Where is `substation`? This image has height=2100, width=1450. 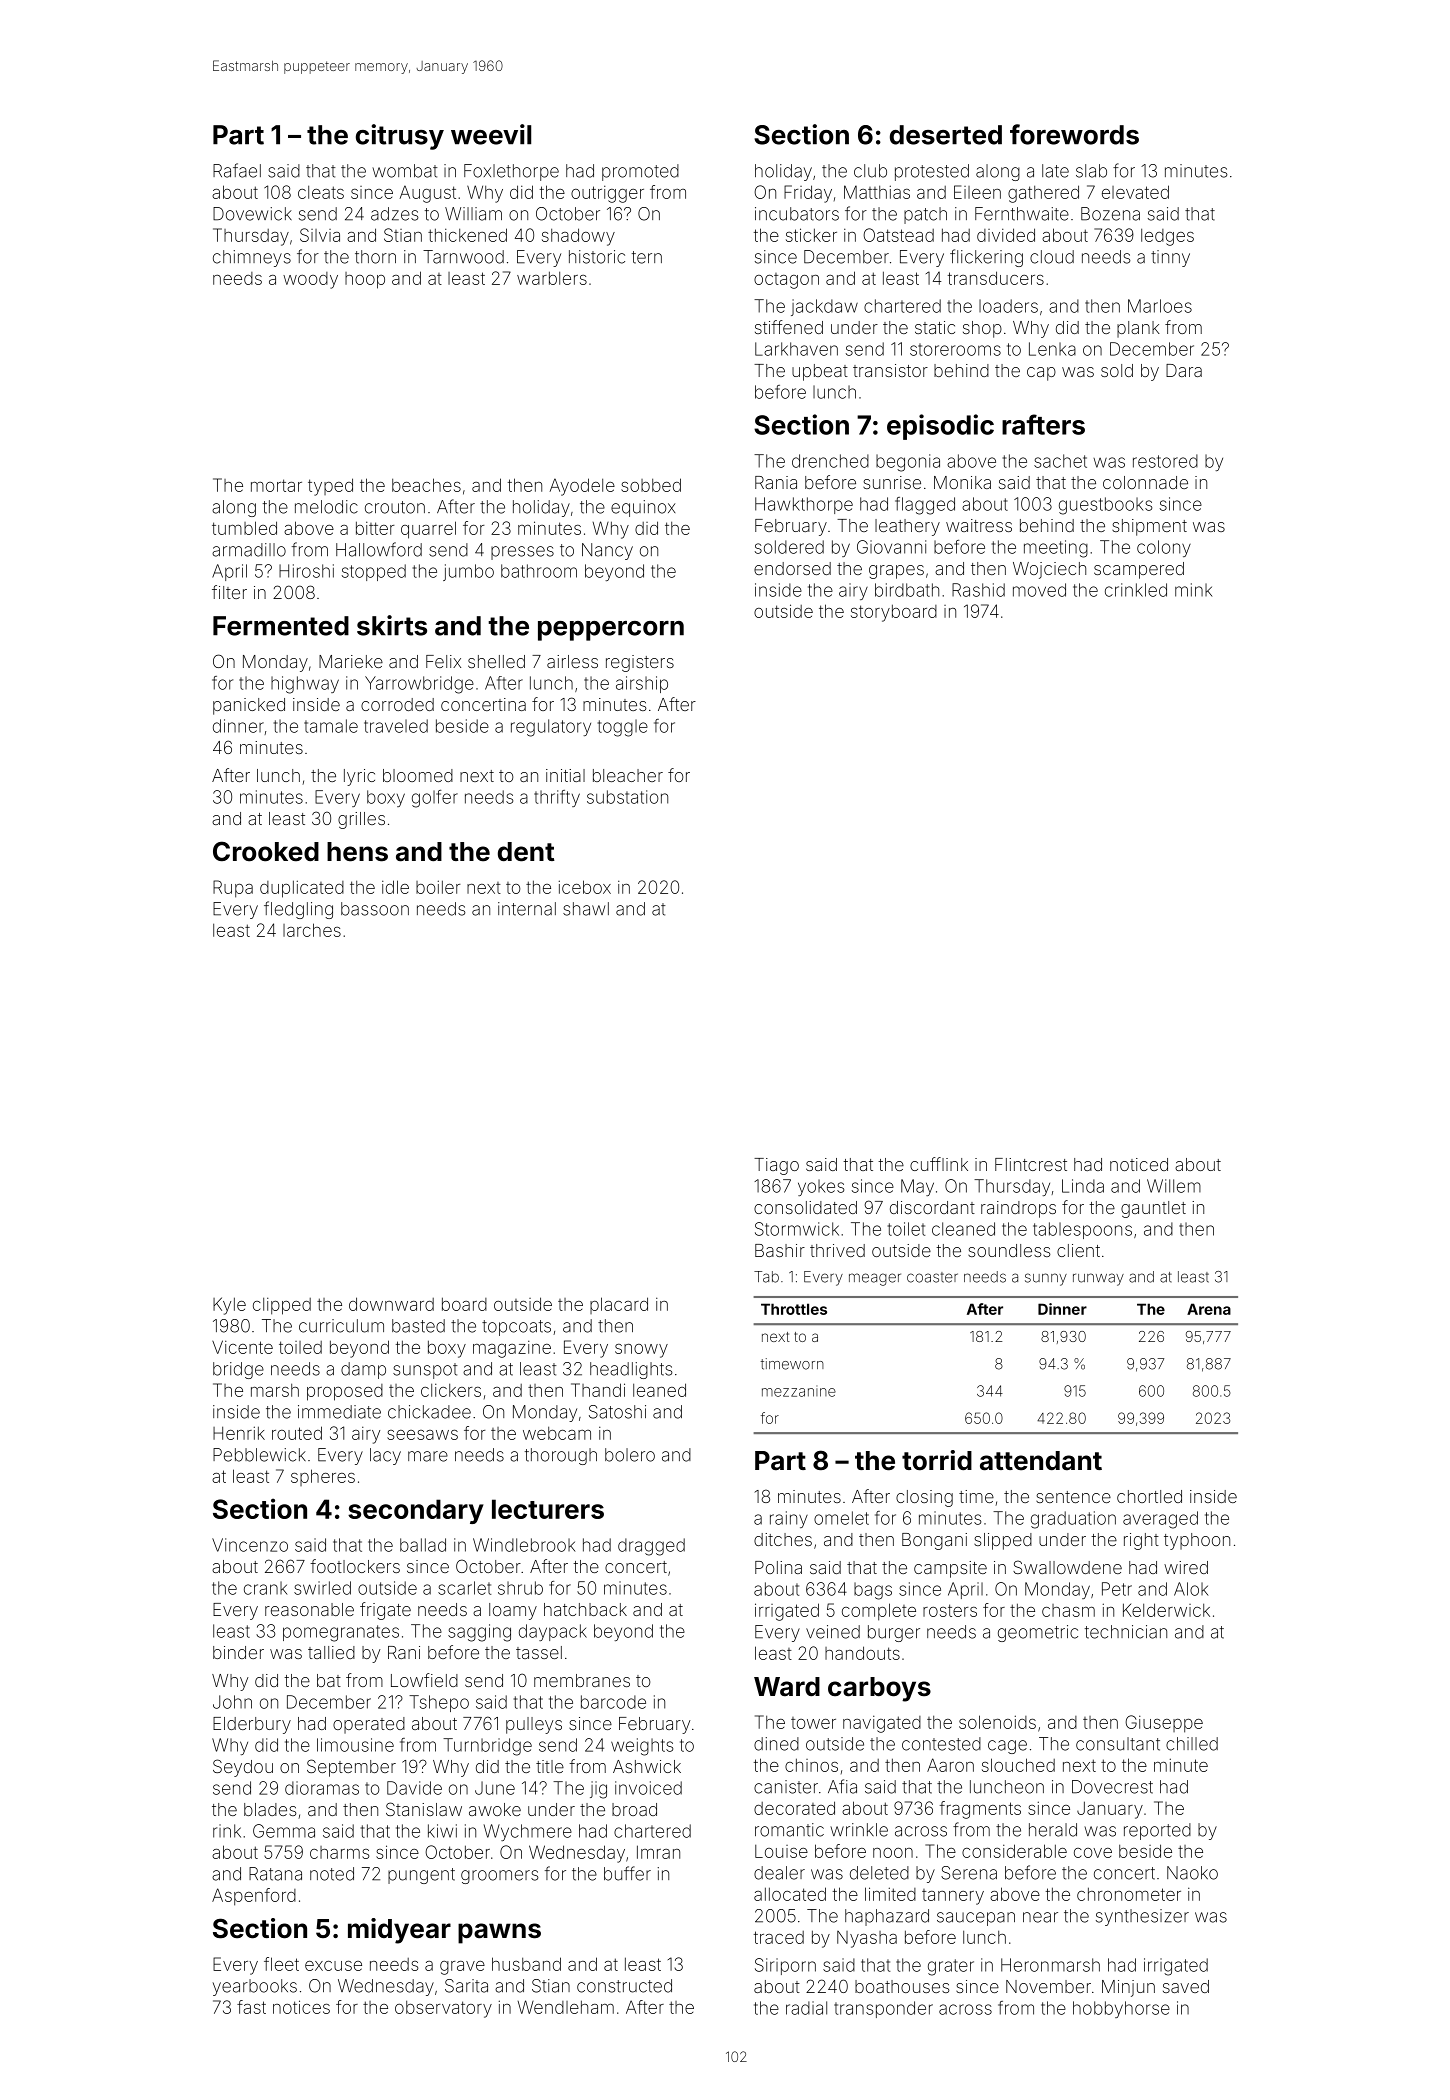
substation is located at coordinates (627, 797).
